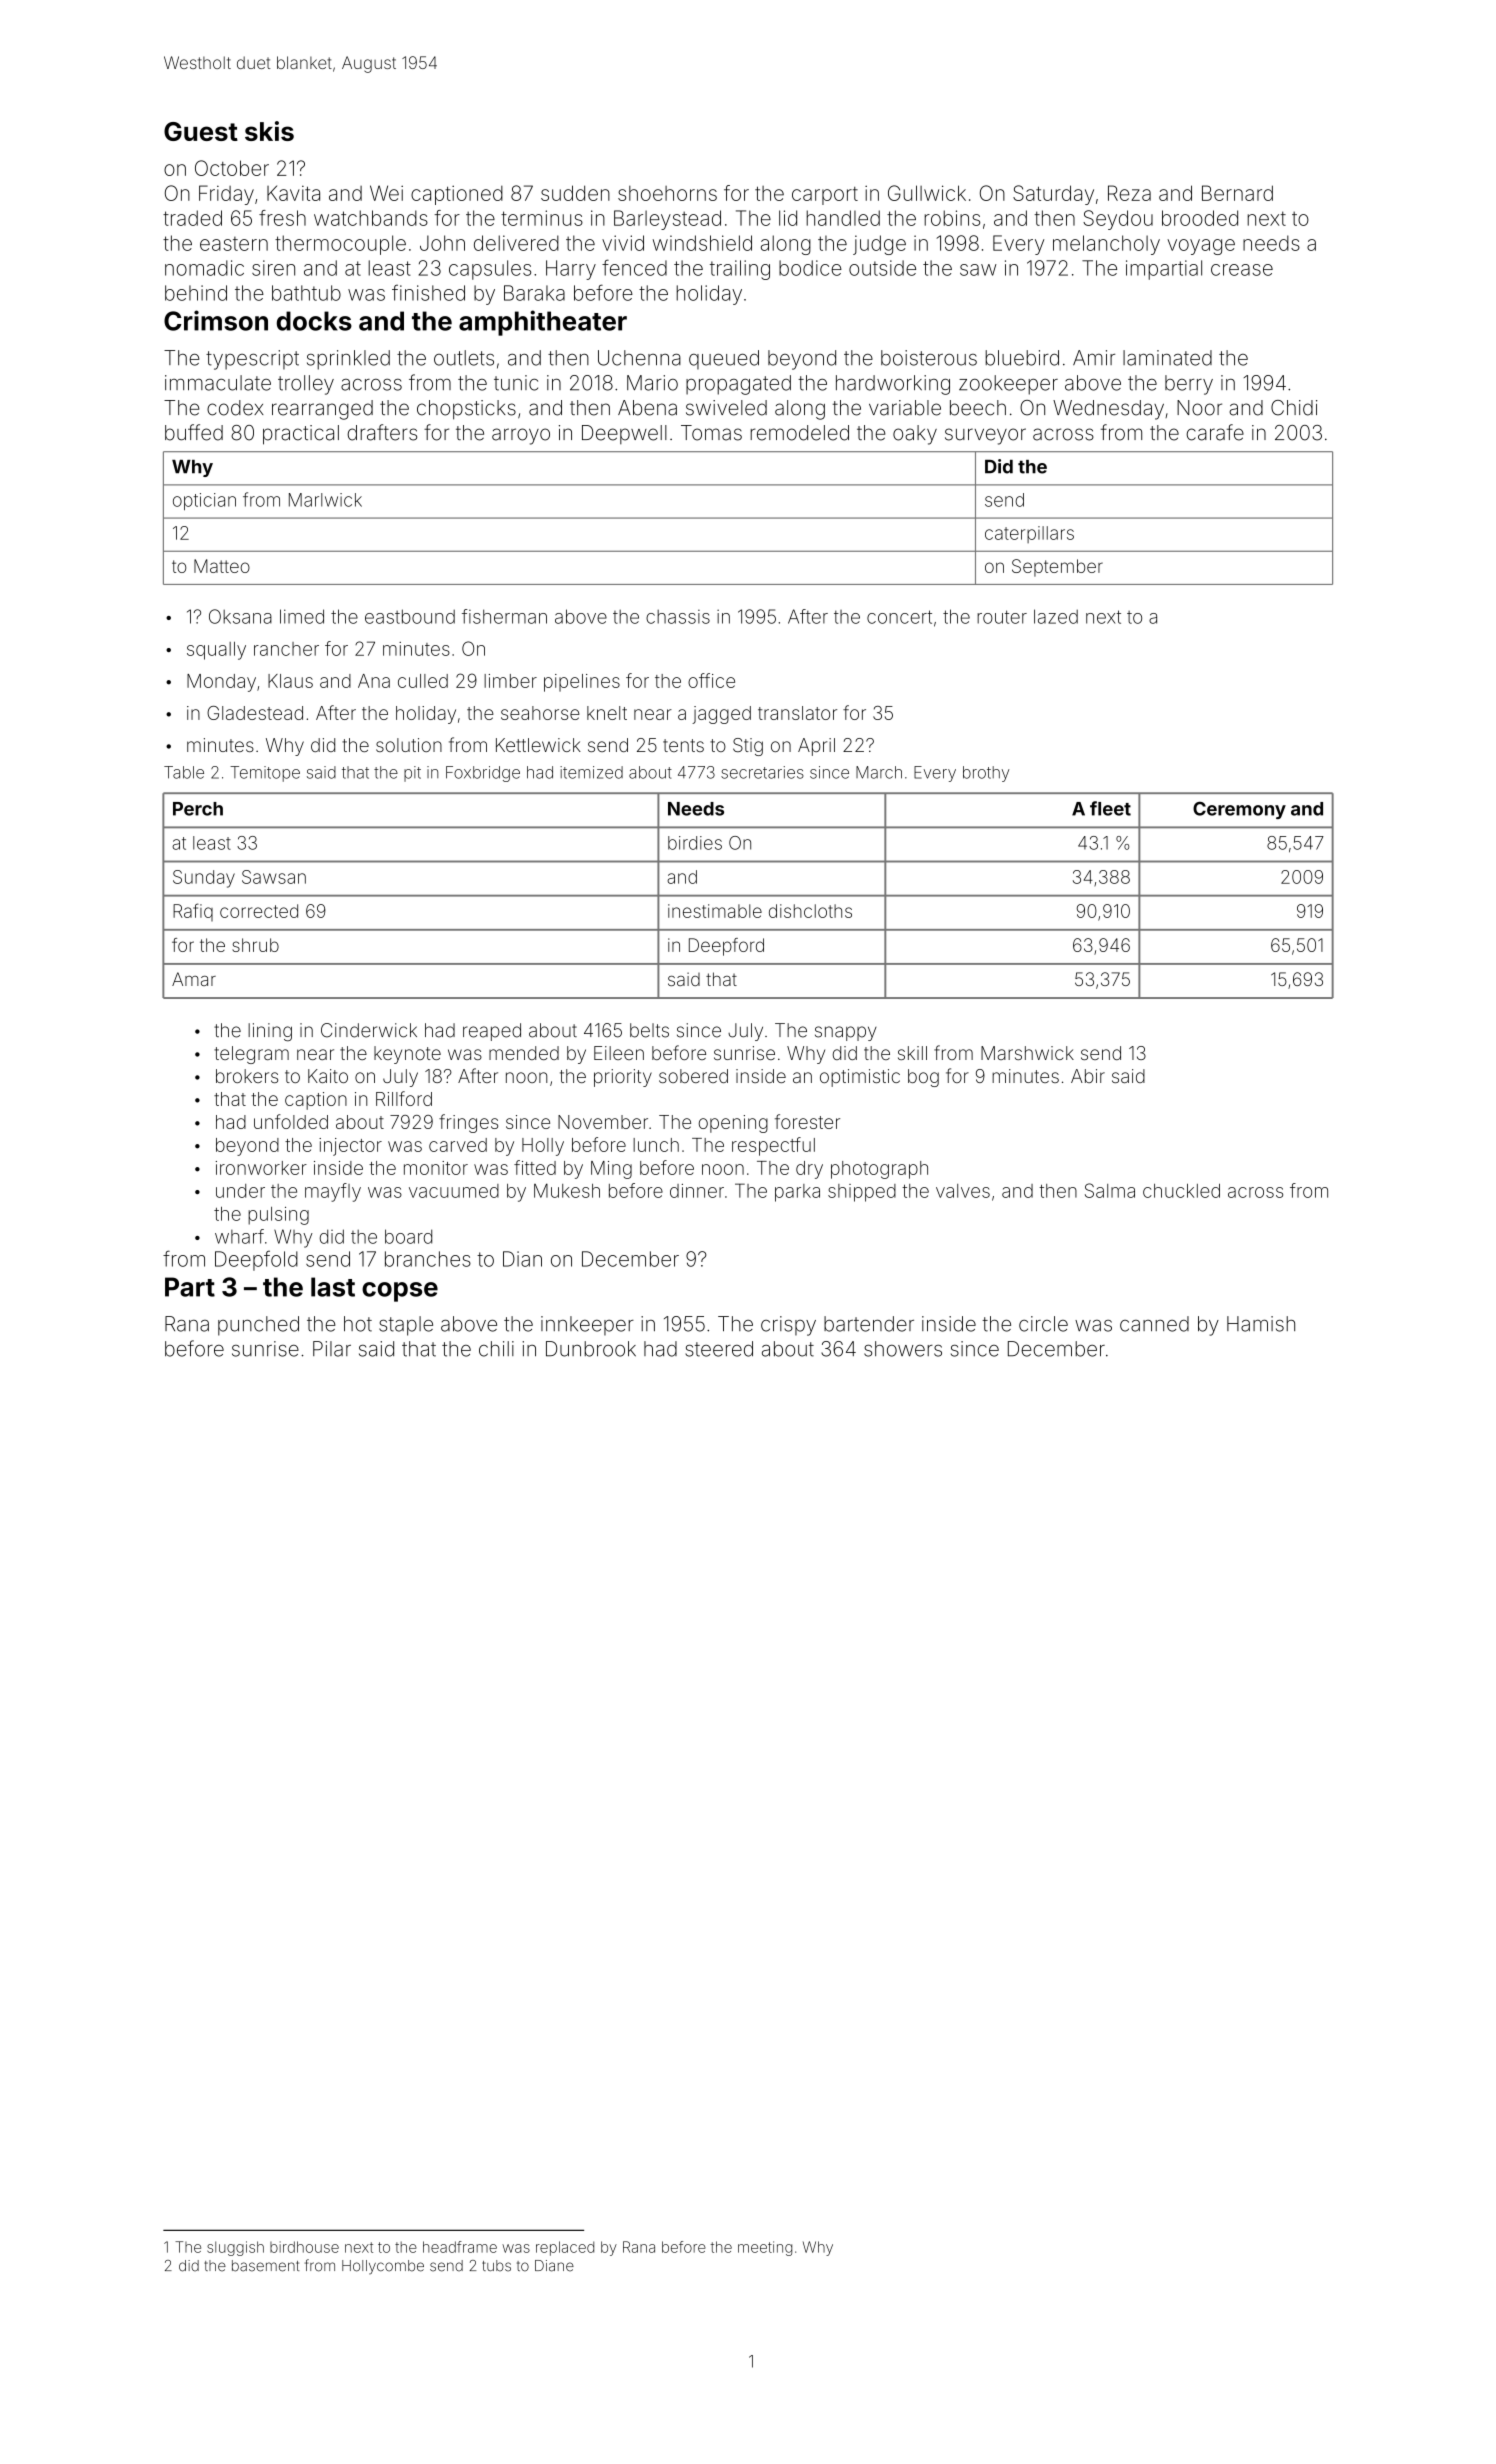  I want to click on canned, so click(1154, 1324).
